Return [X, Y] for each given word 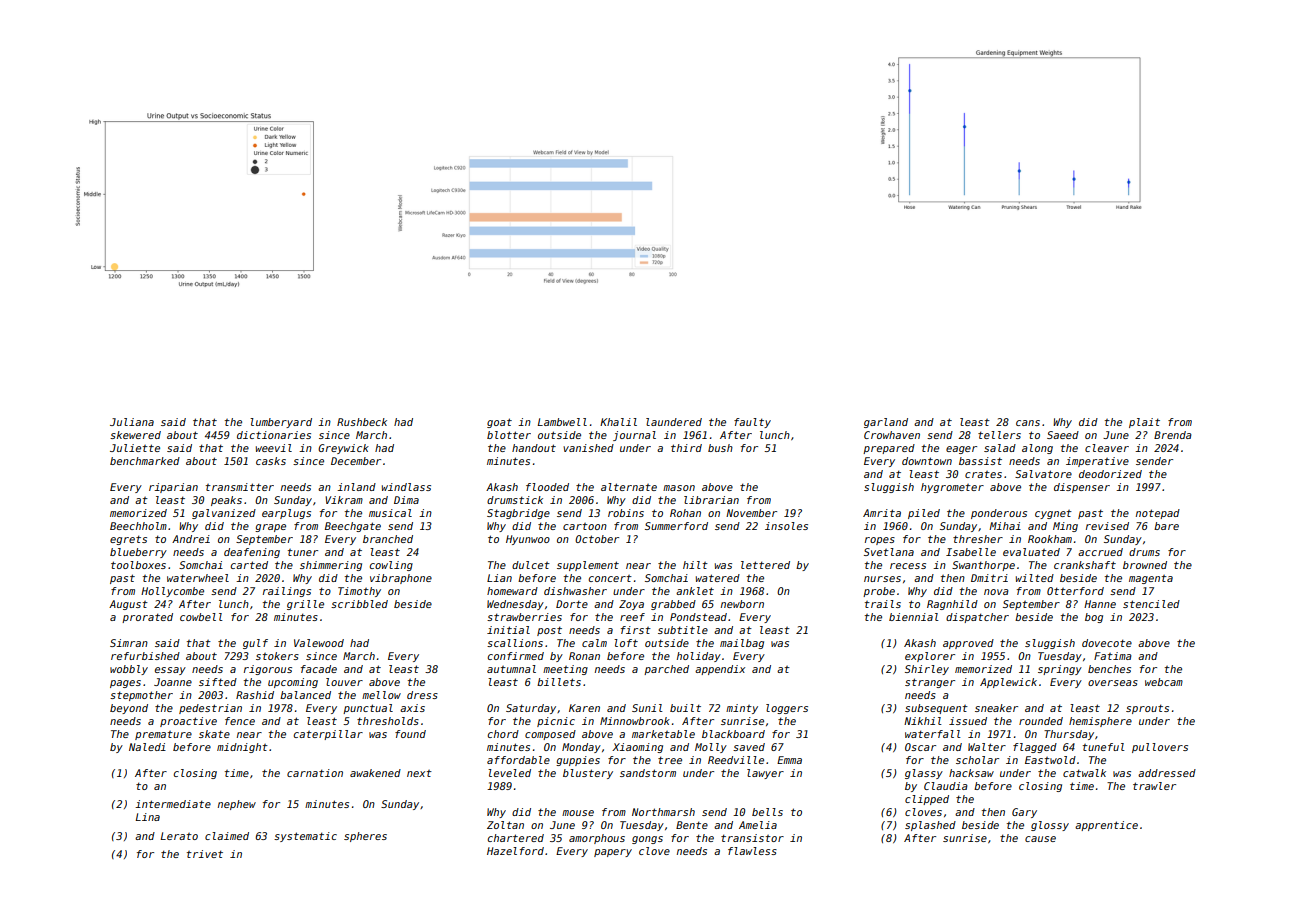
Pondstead [698, 617]
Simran [129, 643]
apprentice [1106, 826]
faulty [752, 423]
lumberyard [281, 423]
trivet [205, 854]
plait [1144, 423]
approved [968, 644]
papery [613, 853]
